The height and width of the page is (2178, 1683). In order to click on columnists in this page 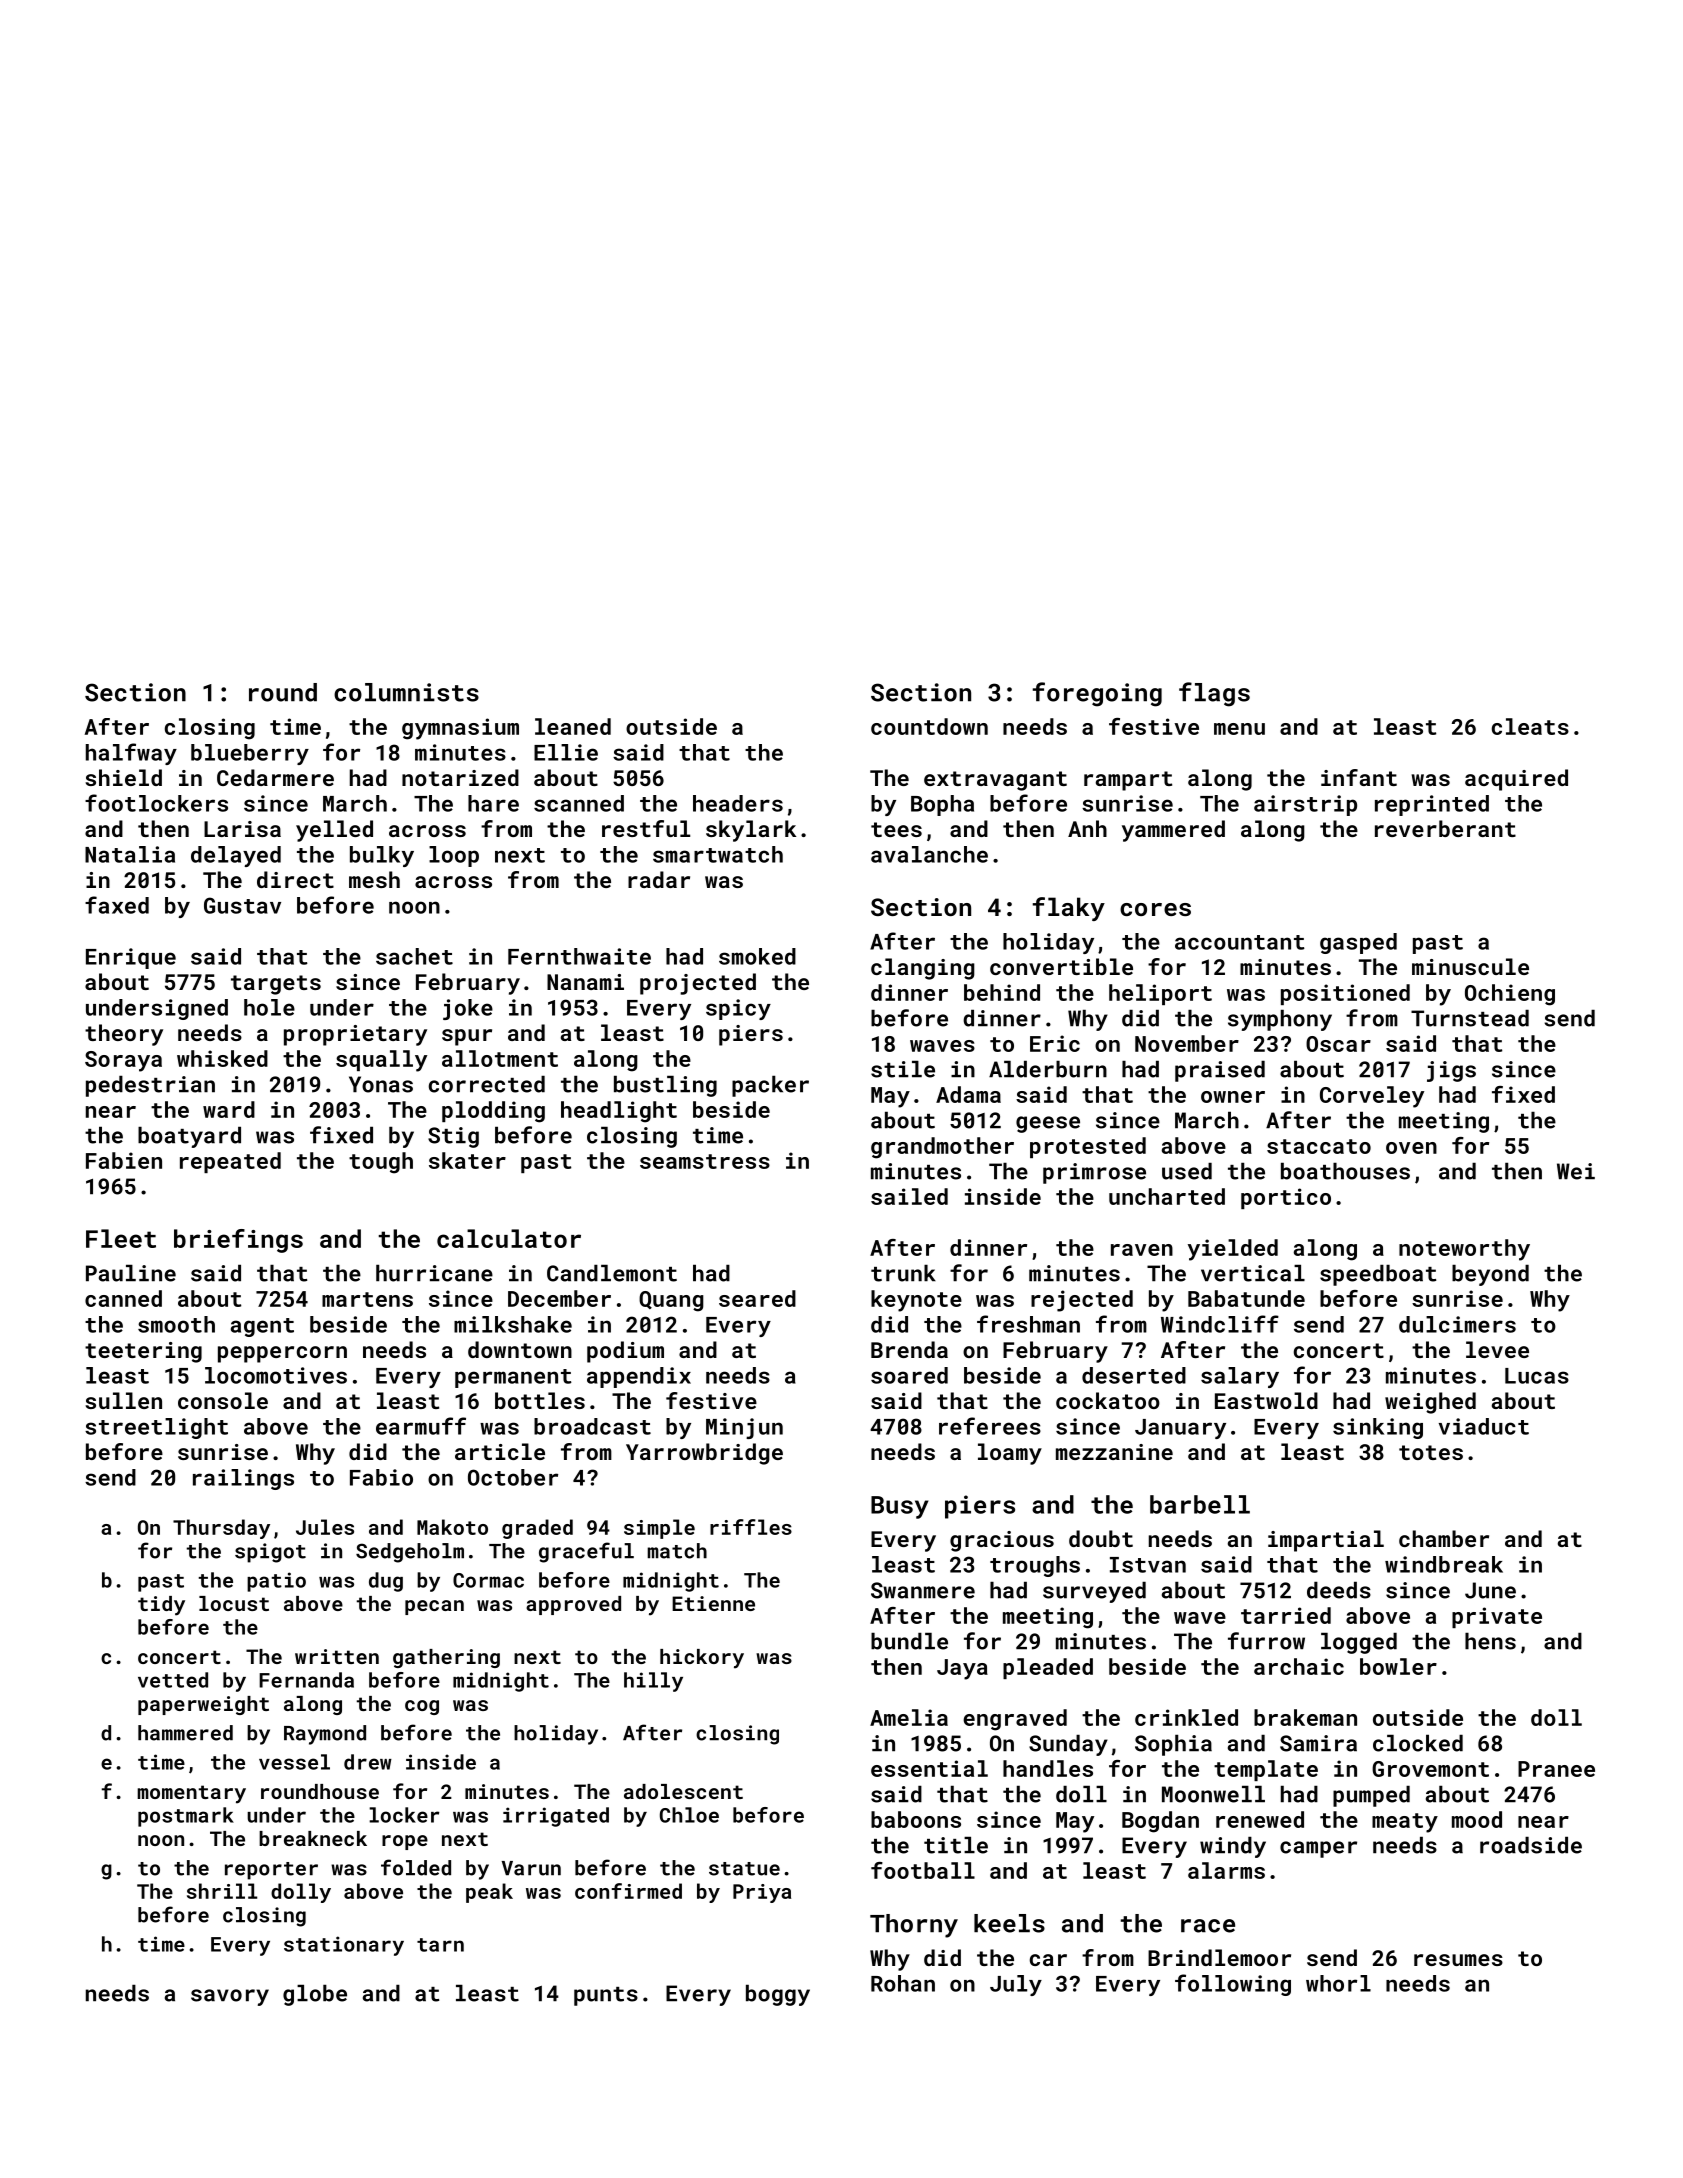, I will do `click(406, 692)`.
